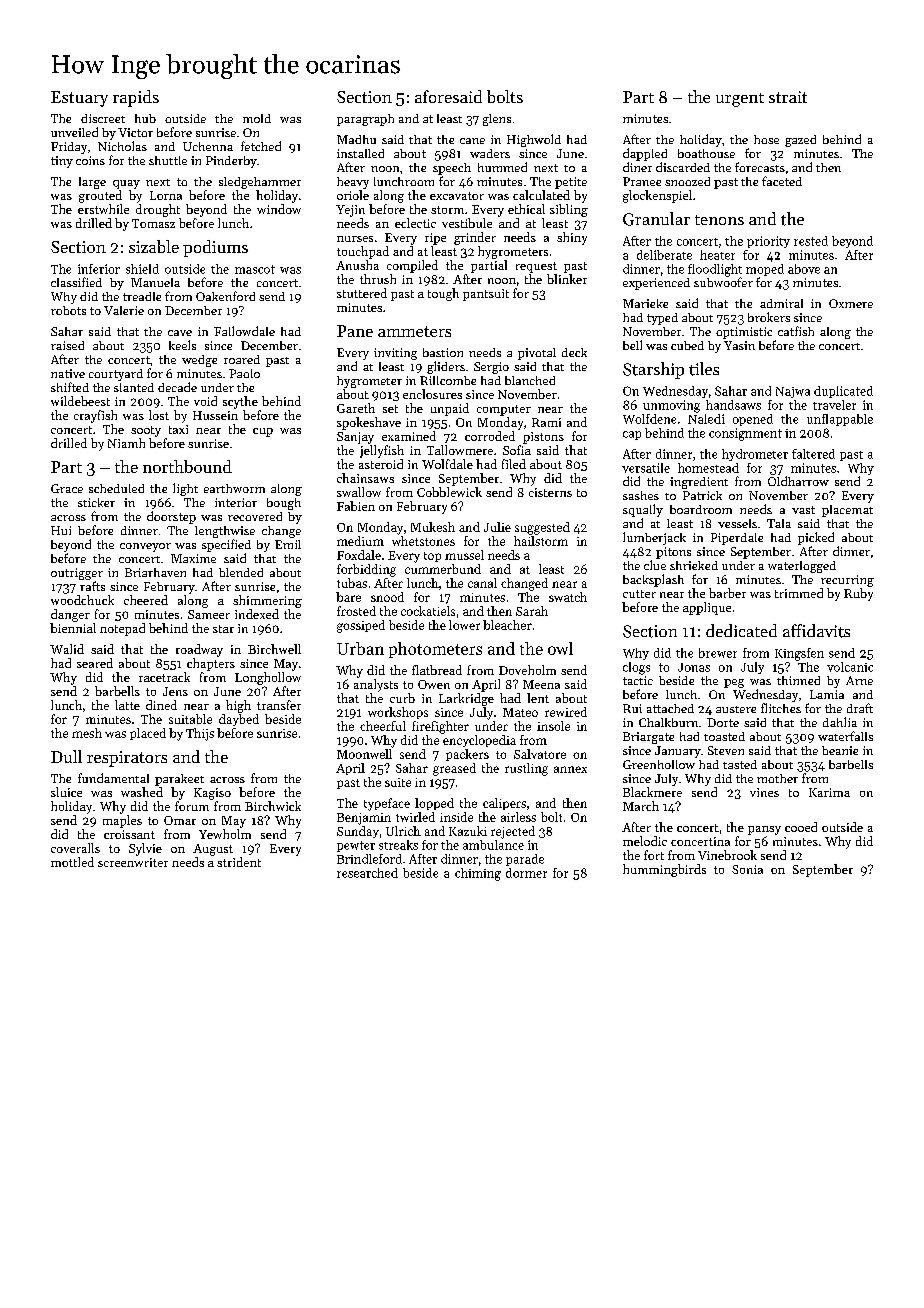 Image resolution: width=924 pixels, height=1308 pixels. What do you see at coordinates (177, 387) in the page?
I see `decade` at bounding box center [177, 387].
